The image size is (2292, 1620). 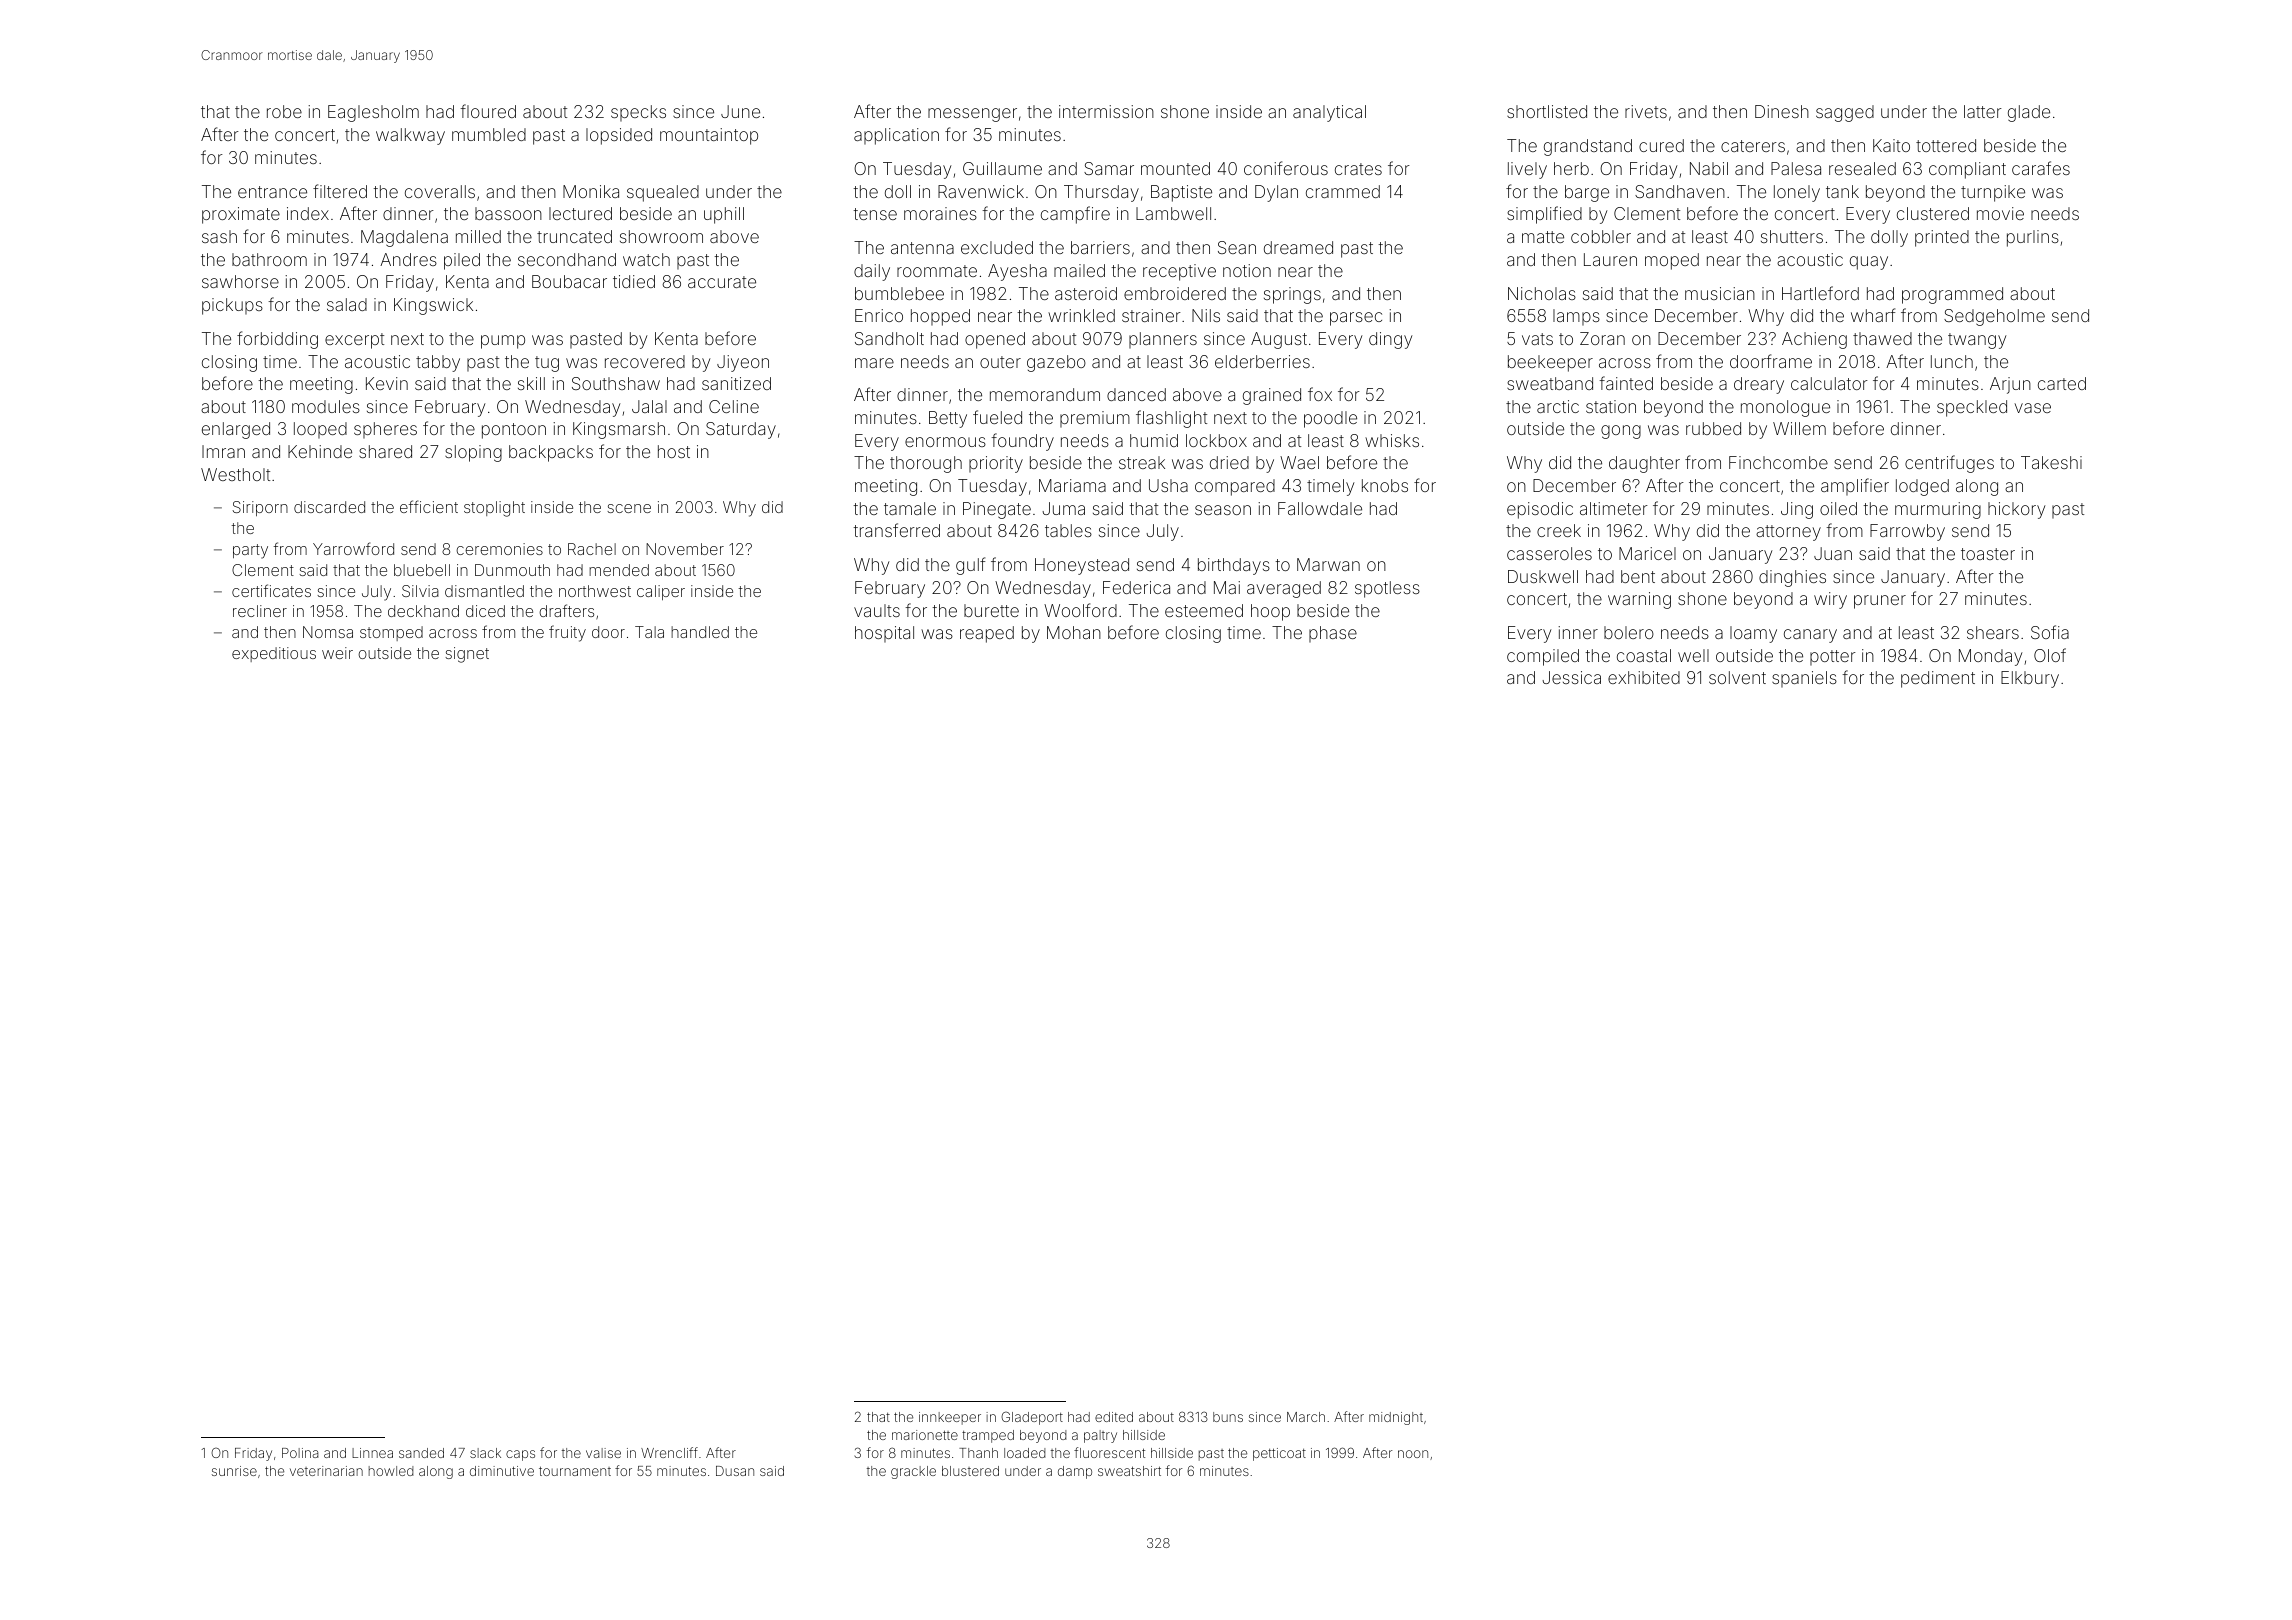 What do you see at coordinates (1782, 111) in the image?
I see `Dinesh` at bounding box center [1782, 111].
